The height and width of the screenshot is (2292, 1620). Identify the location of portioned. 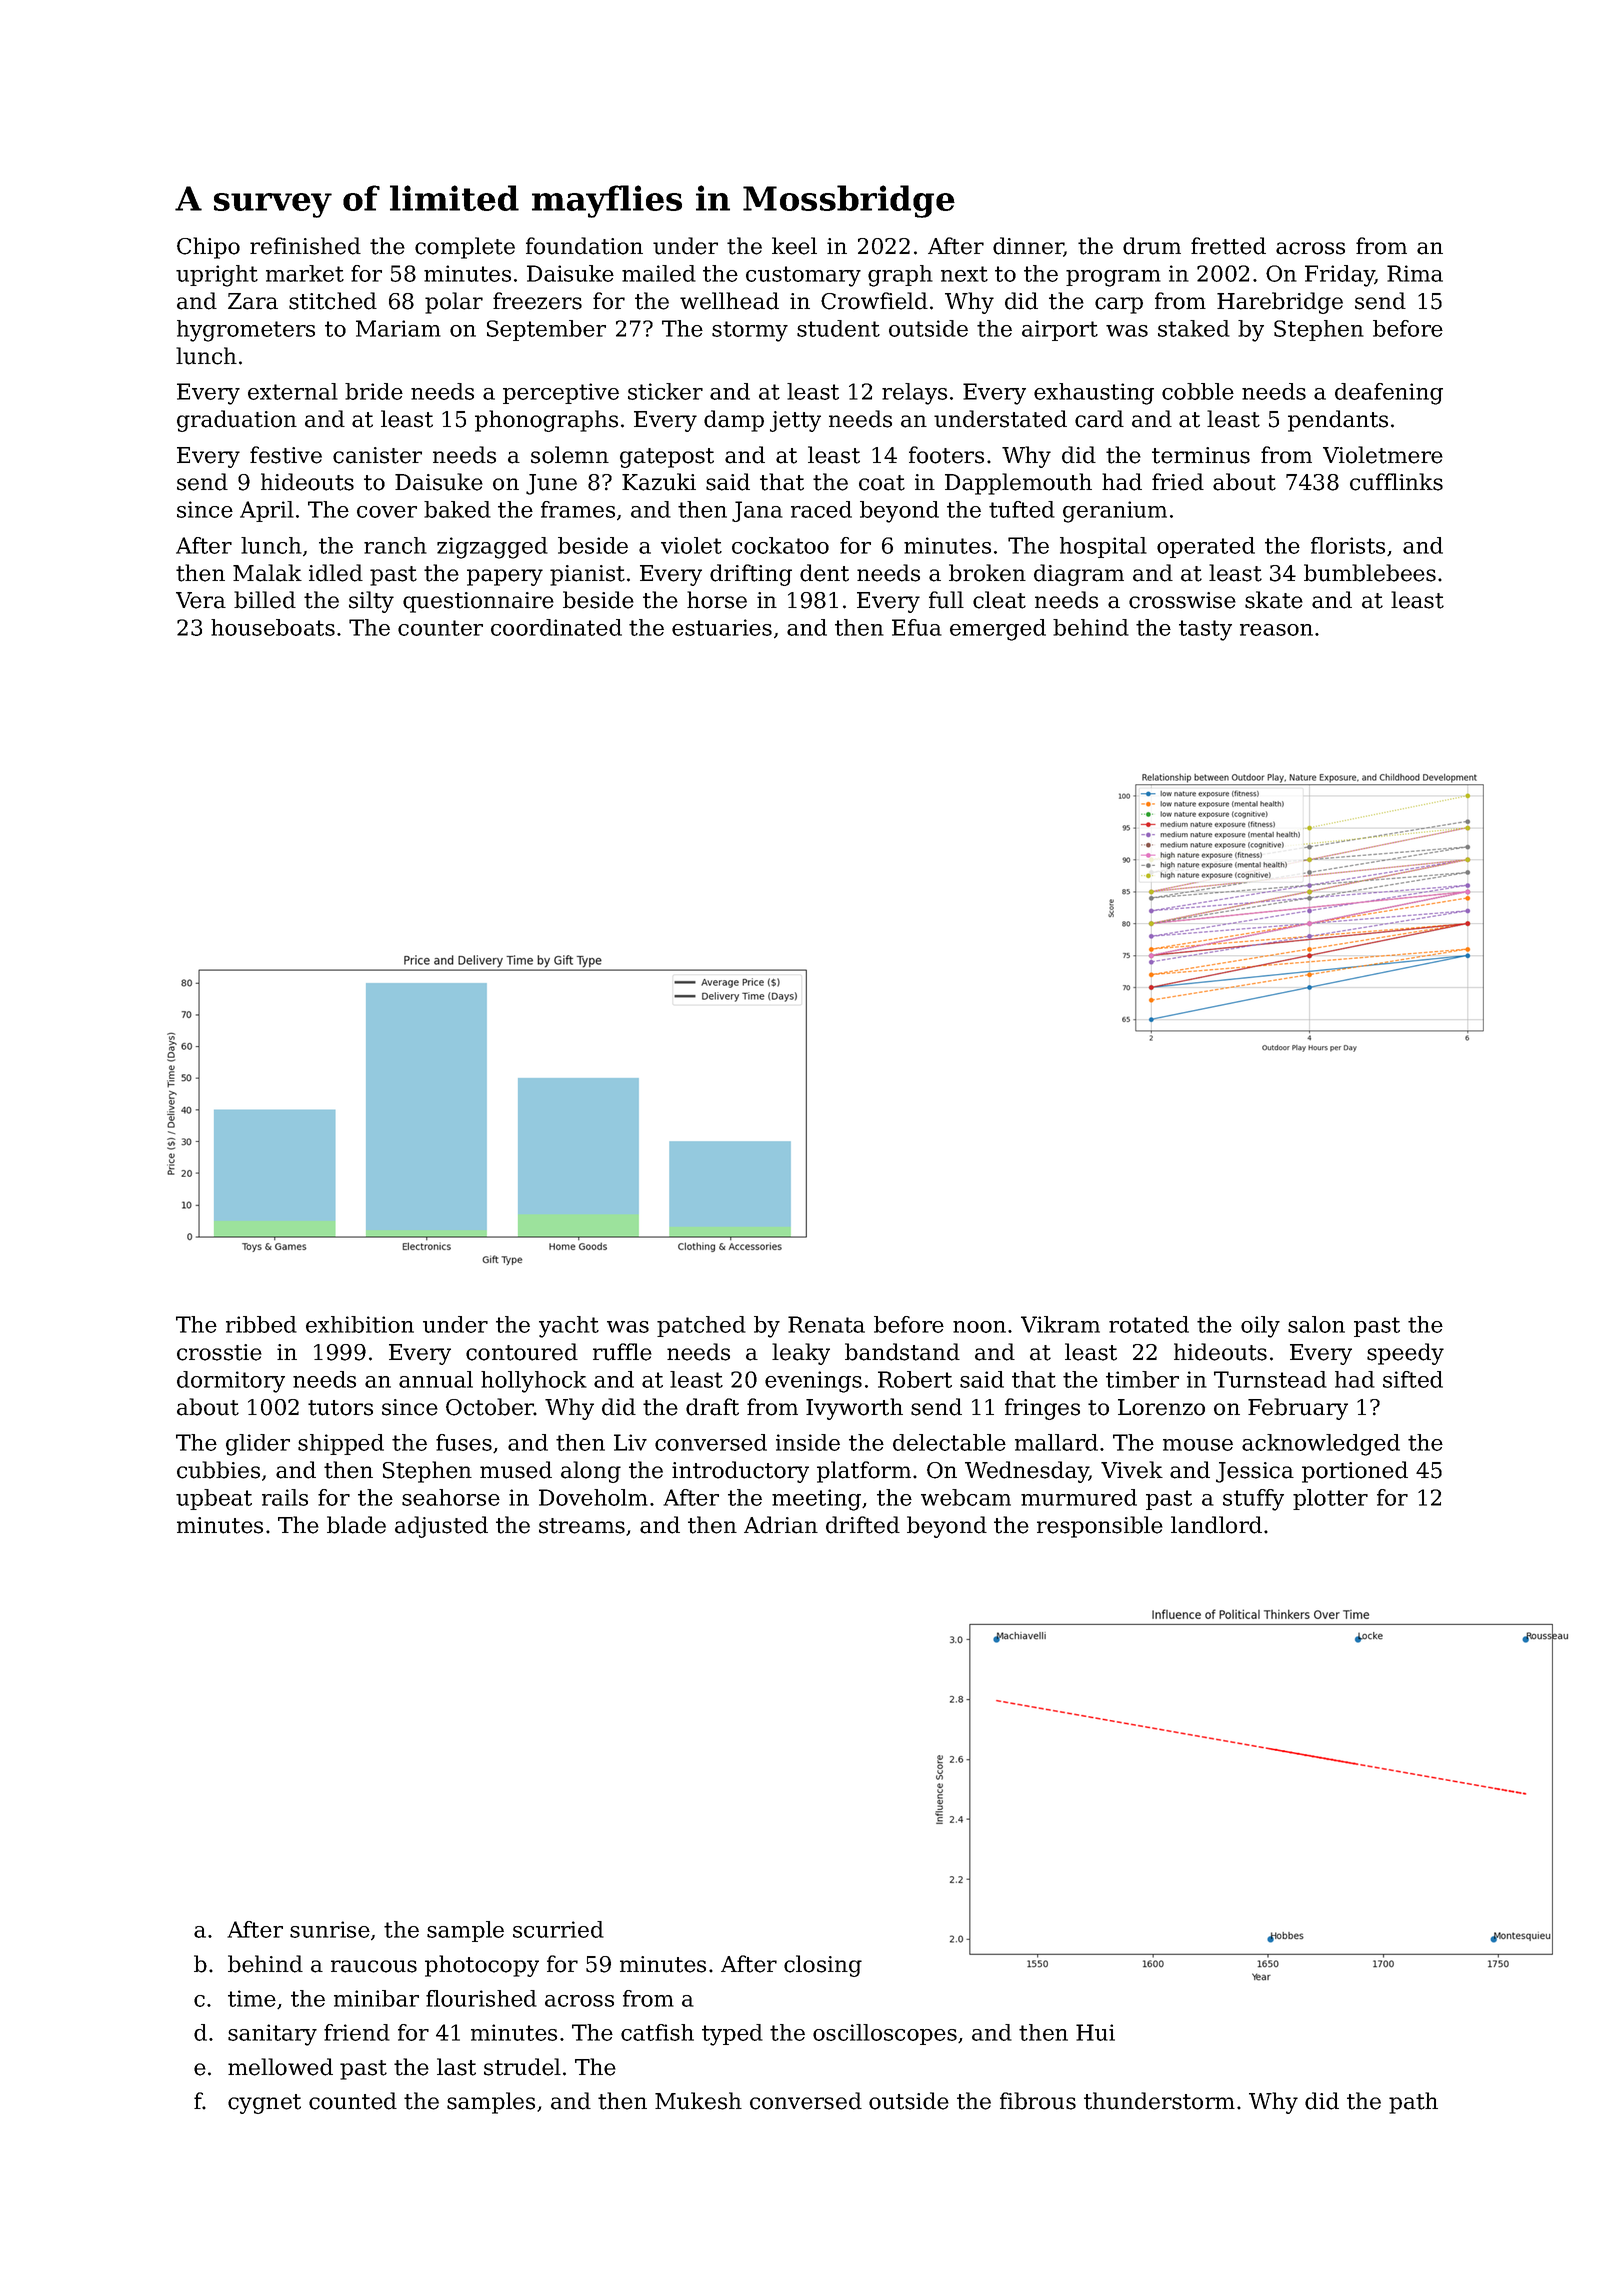
(1355, 1472).
